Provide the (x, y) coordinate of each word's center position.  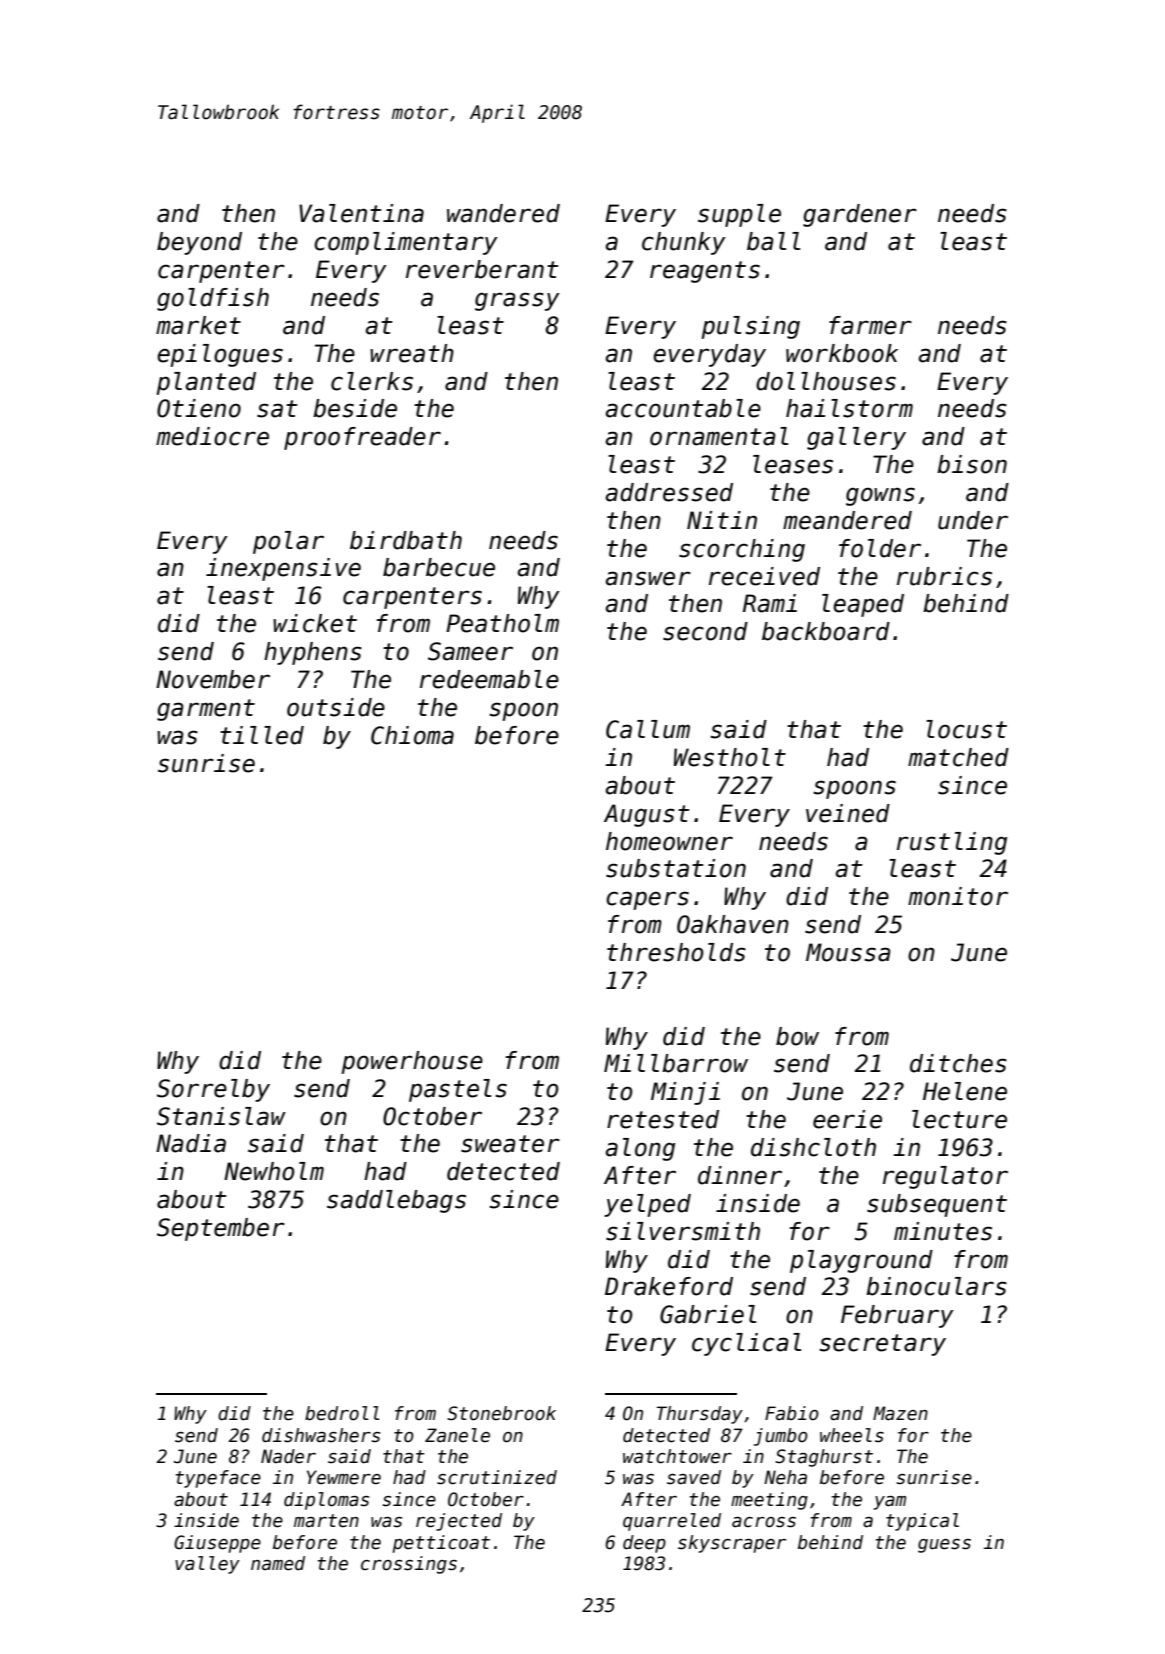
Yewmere (344, 1477)
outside (336, 707)
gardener (860, 215)
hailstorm (849, 408)
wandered (503, 213)
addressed (669, 492)
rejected (459, 1522)
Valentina (361, 213)
